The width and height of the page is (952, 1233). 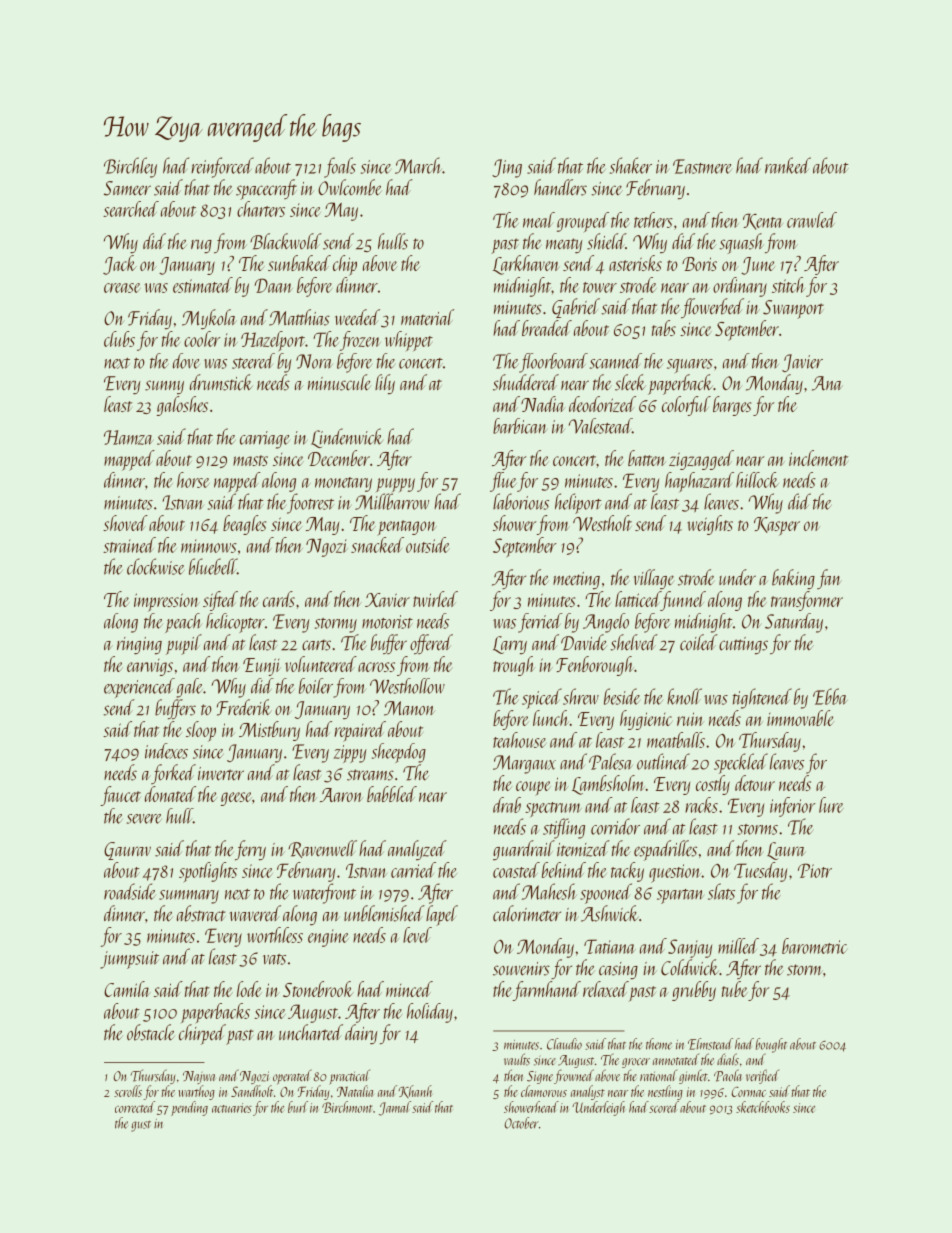 What do you see at coordinates (522, 1123) in the page?
I see `October` at bounding box center [522, 1123].
